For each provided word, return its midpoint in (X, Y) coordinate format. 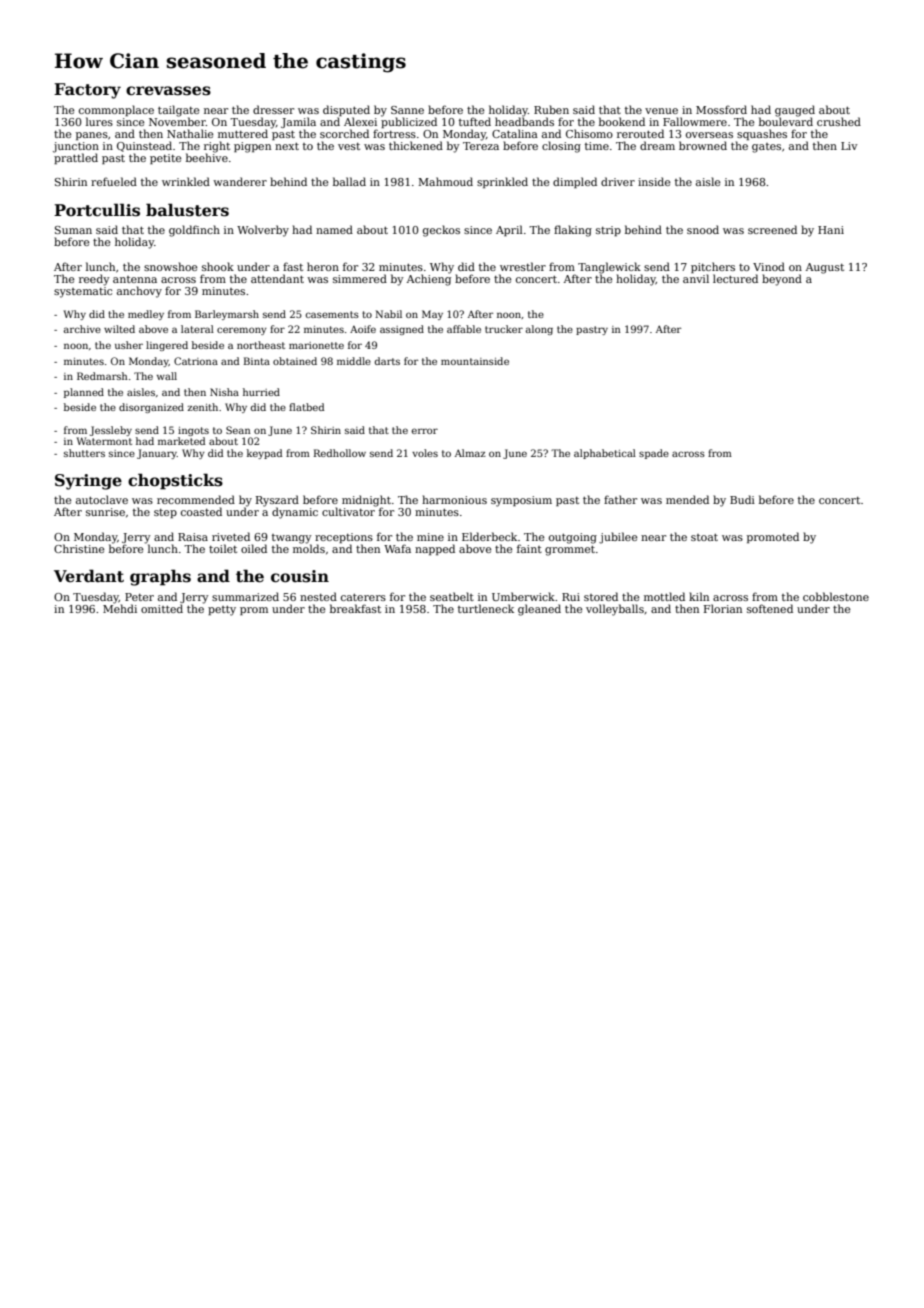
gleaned (539, 610)
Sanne (407, 110)
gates (766, 148)
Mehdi (120, 608)
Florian (723, 608)
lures (99, 121)
